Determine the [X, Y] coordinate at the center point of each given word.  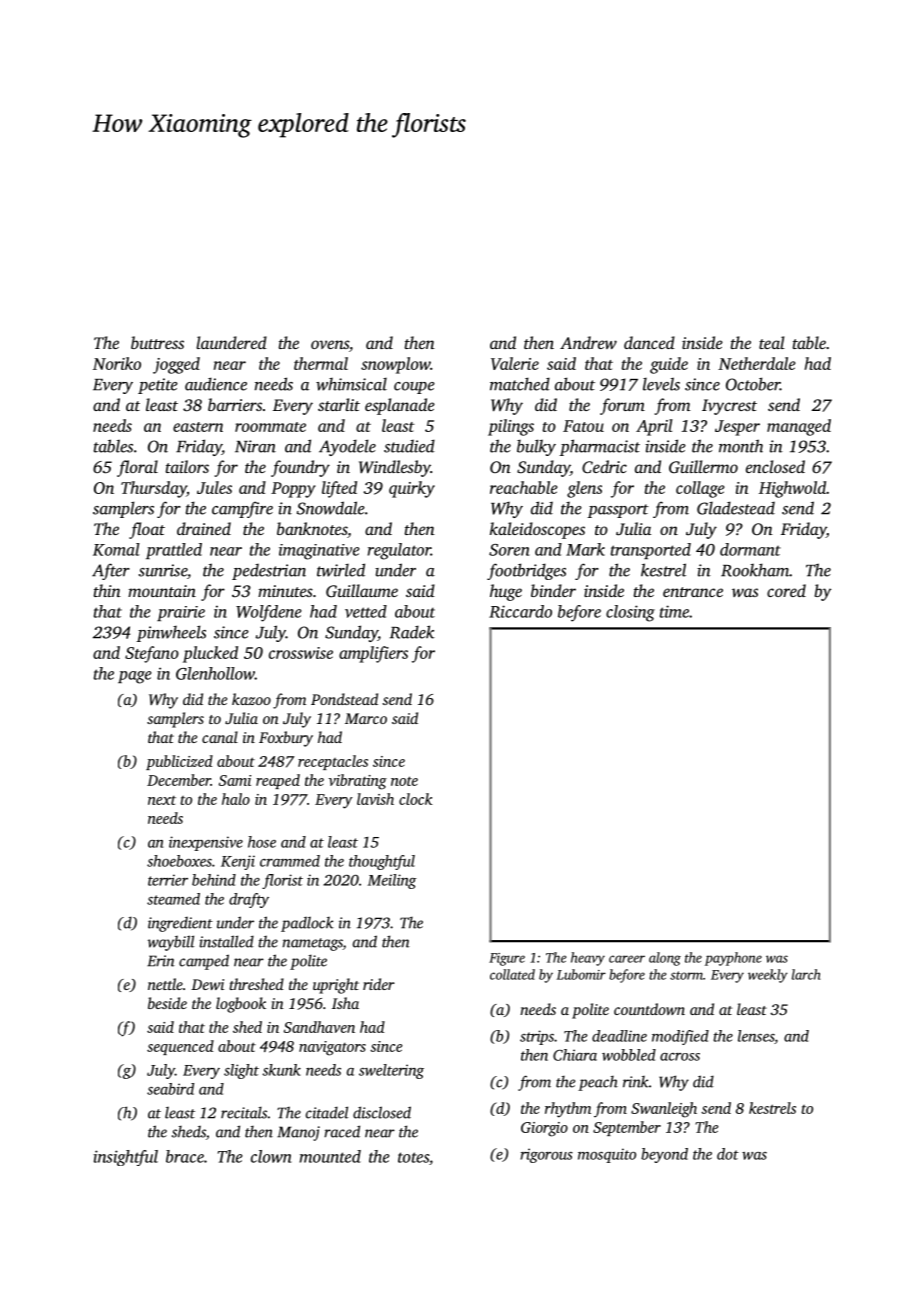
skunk [281, 1070]
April [654, 427]
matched [520, 384]
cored [786, 590]
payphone [733, 959]
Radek [412, 632]
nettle [165, 984]
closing [630, 613]
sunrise [163, 570]
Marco [366, 718]
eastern [198, 427]
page [135, 677]
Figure [507, 959]
